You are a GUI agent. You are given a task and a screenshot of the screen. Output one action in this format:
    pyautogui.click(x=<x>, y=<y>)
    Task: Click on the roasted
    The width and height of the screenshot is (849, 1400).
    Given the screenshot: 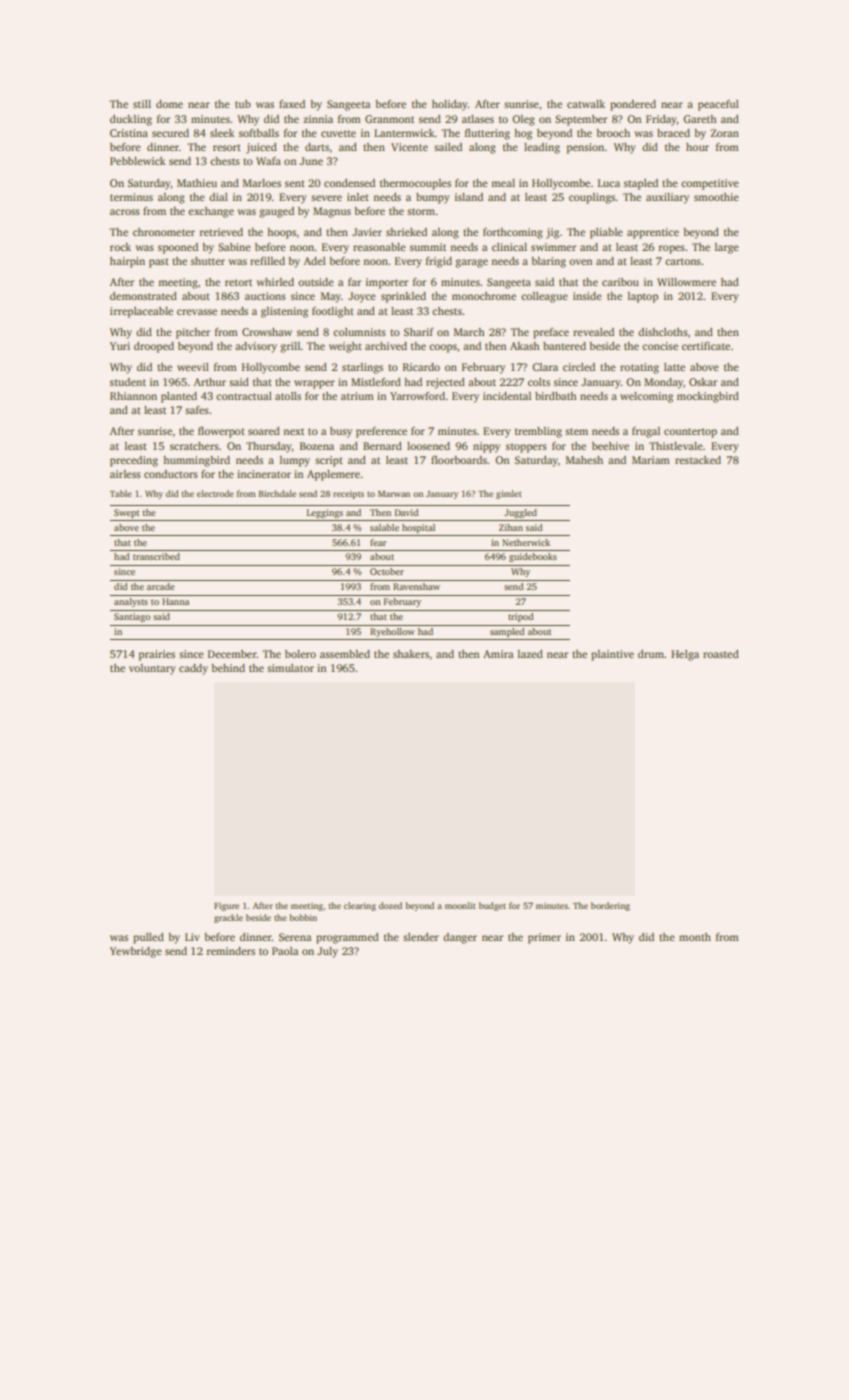 What is the action you would take?
    pyautogui.click(x=721, y=654)
